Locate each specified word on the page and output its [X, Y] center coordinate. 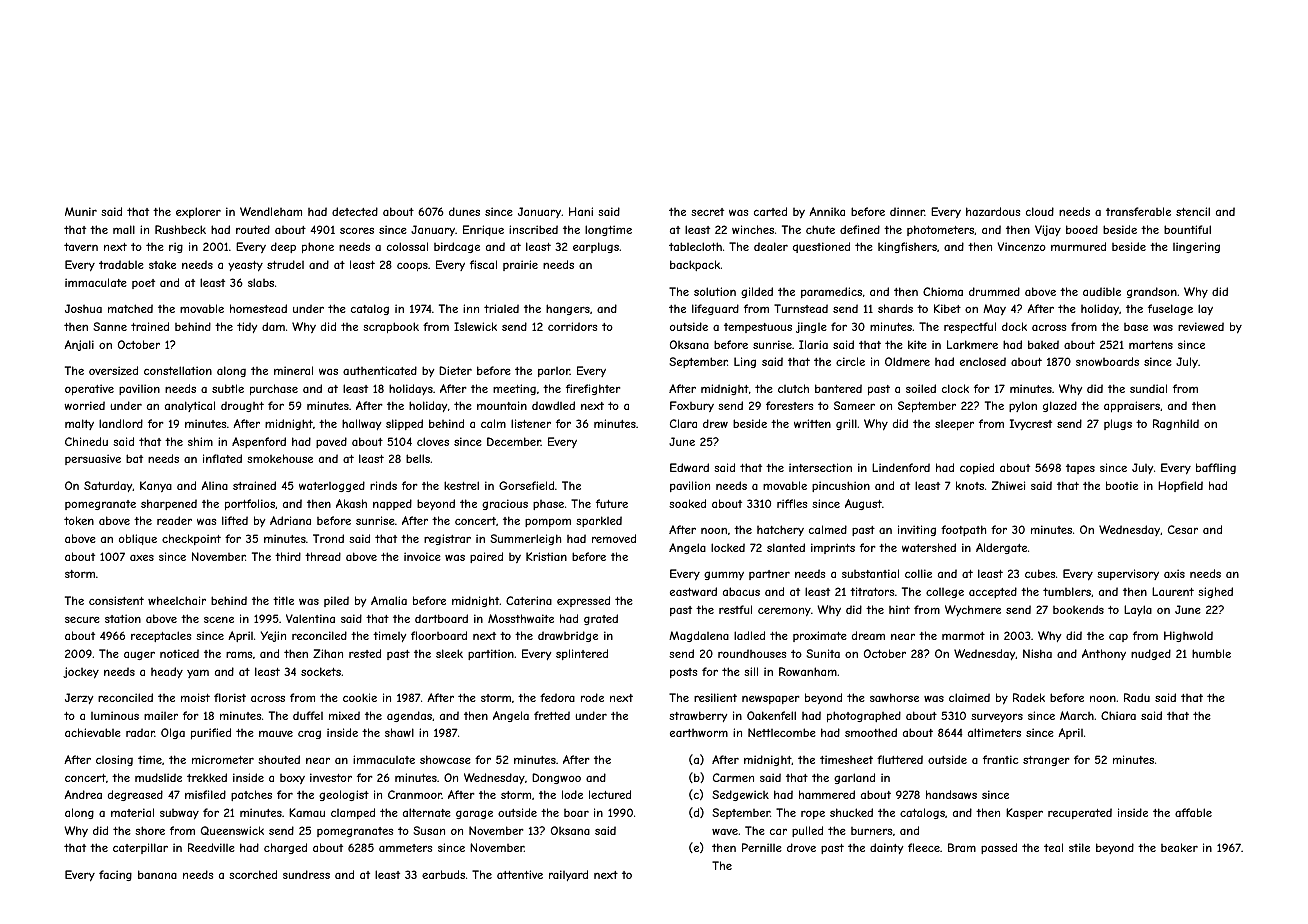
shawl [399, 732]
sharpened [169, 504]
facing [115, 875]
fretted [552, 715]
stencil [1193, 211]
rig [176, 247]
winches [753, 229]
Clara [683, 423]
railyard [568, 875]
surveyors [997, 717]
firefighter [593, 389]
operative [89, 389]
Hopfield [1180, 486]
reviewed [1201, 326]
